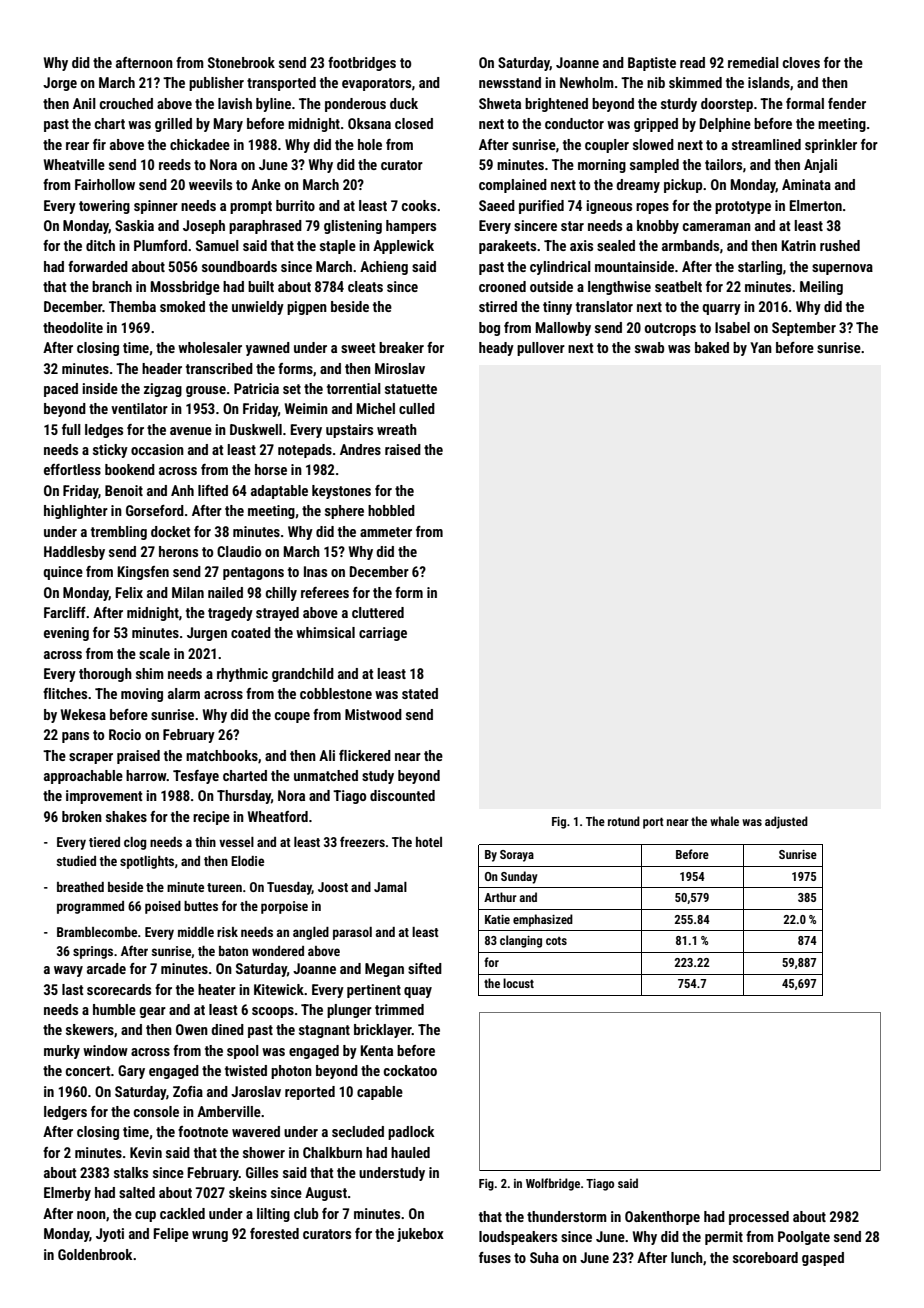 This screenshot has height=1308, width=924. What do you see at coordinates (386, 532) in the screenshot?
I see `ammeter` at bounding box center [386, 532].
